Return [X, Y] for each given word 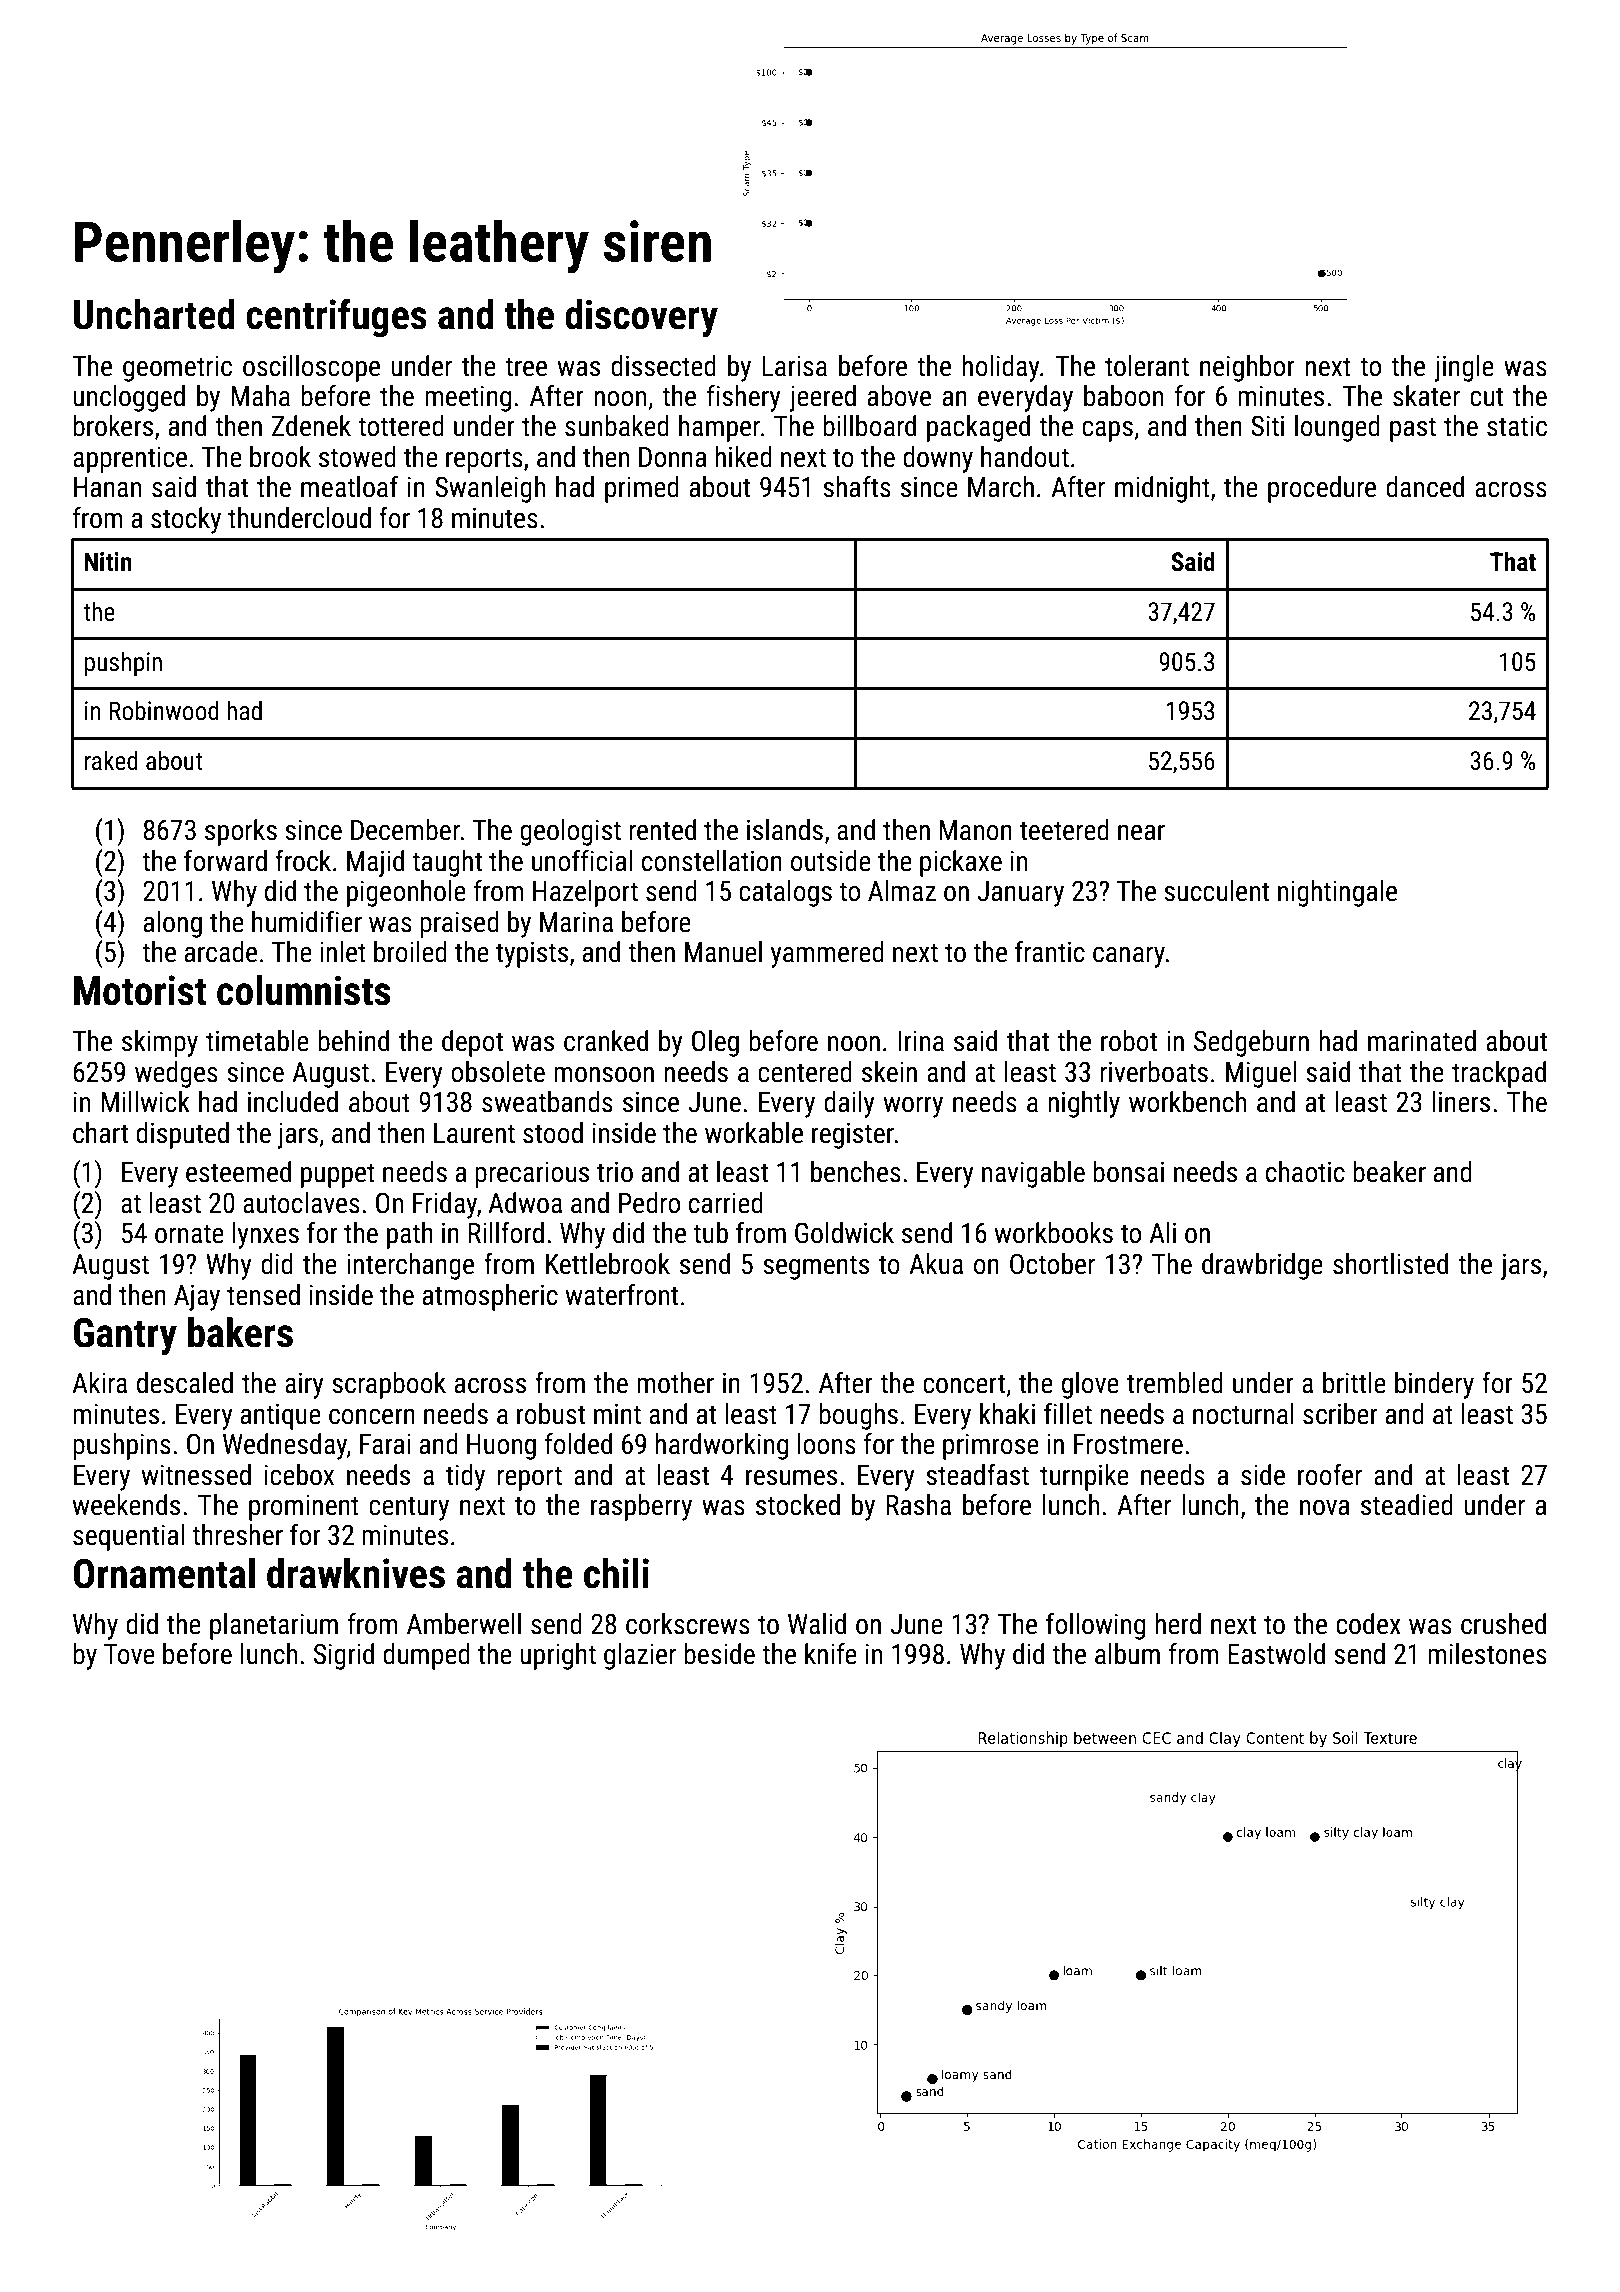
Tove [129, 1654]
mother [675, 1383]
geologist [570, 832]
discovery [641, 318]
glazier [640, 1656]
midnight [1162, 489]
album [1127, 1654]
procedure [1322, 489]
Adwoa [525, 1203]
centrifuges [336, 317]
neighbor [1247, 368]
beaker [1389, 1172]
